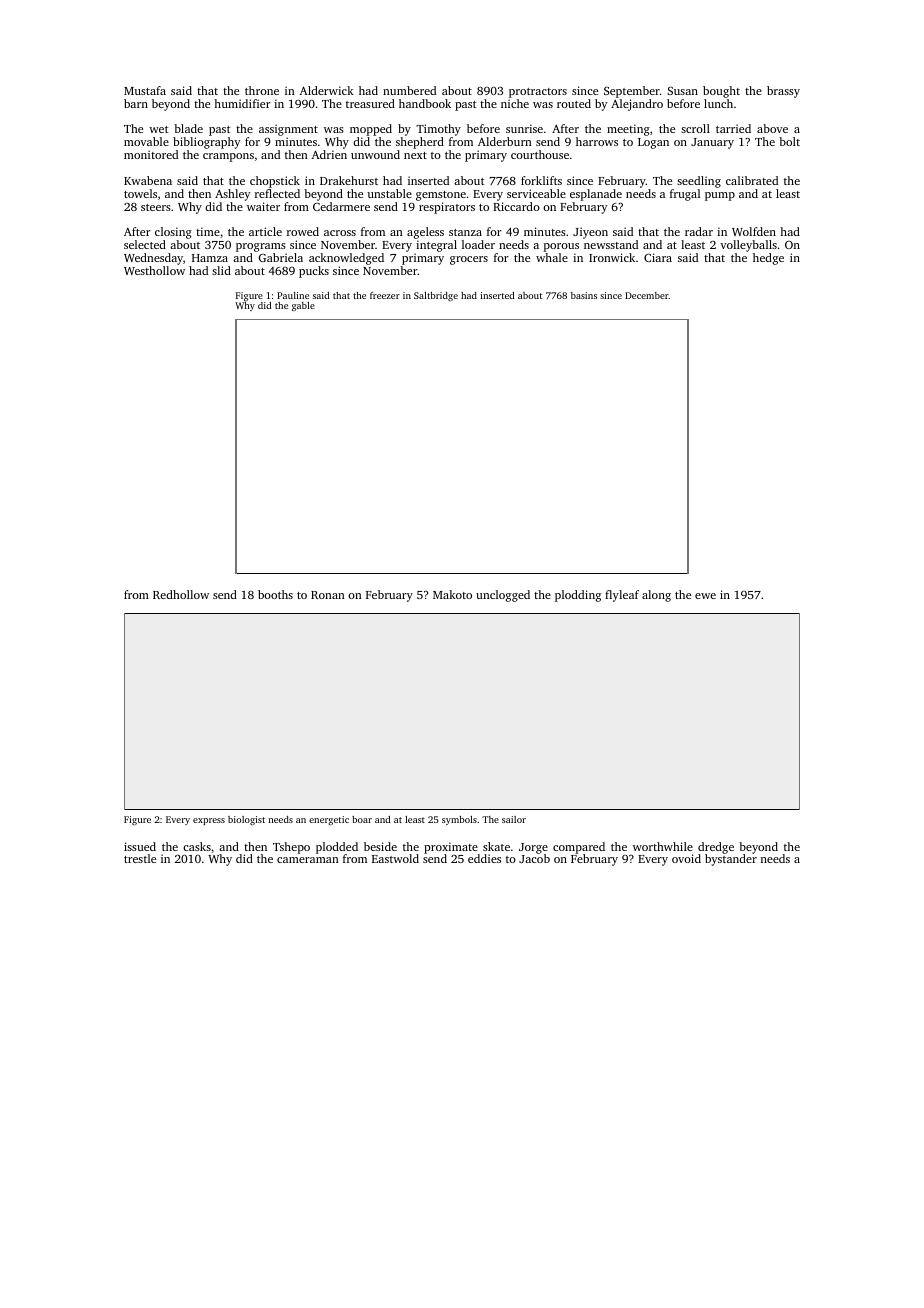 The width and height of the screenshot is (924, 1308). What do you see at coordinates (140, 193) in the screenshot?
I see `towels` at bounding box center [140, 193].
